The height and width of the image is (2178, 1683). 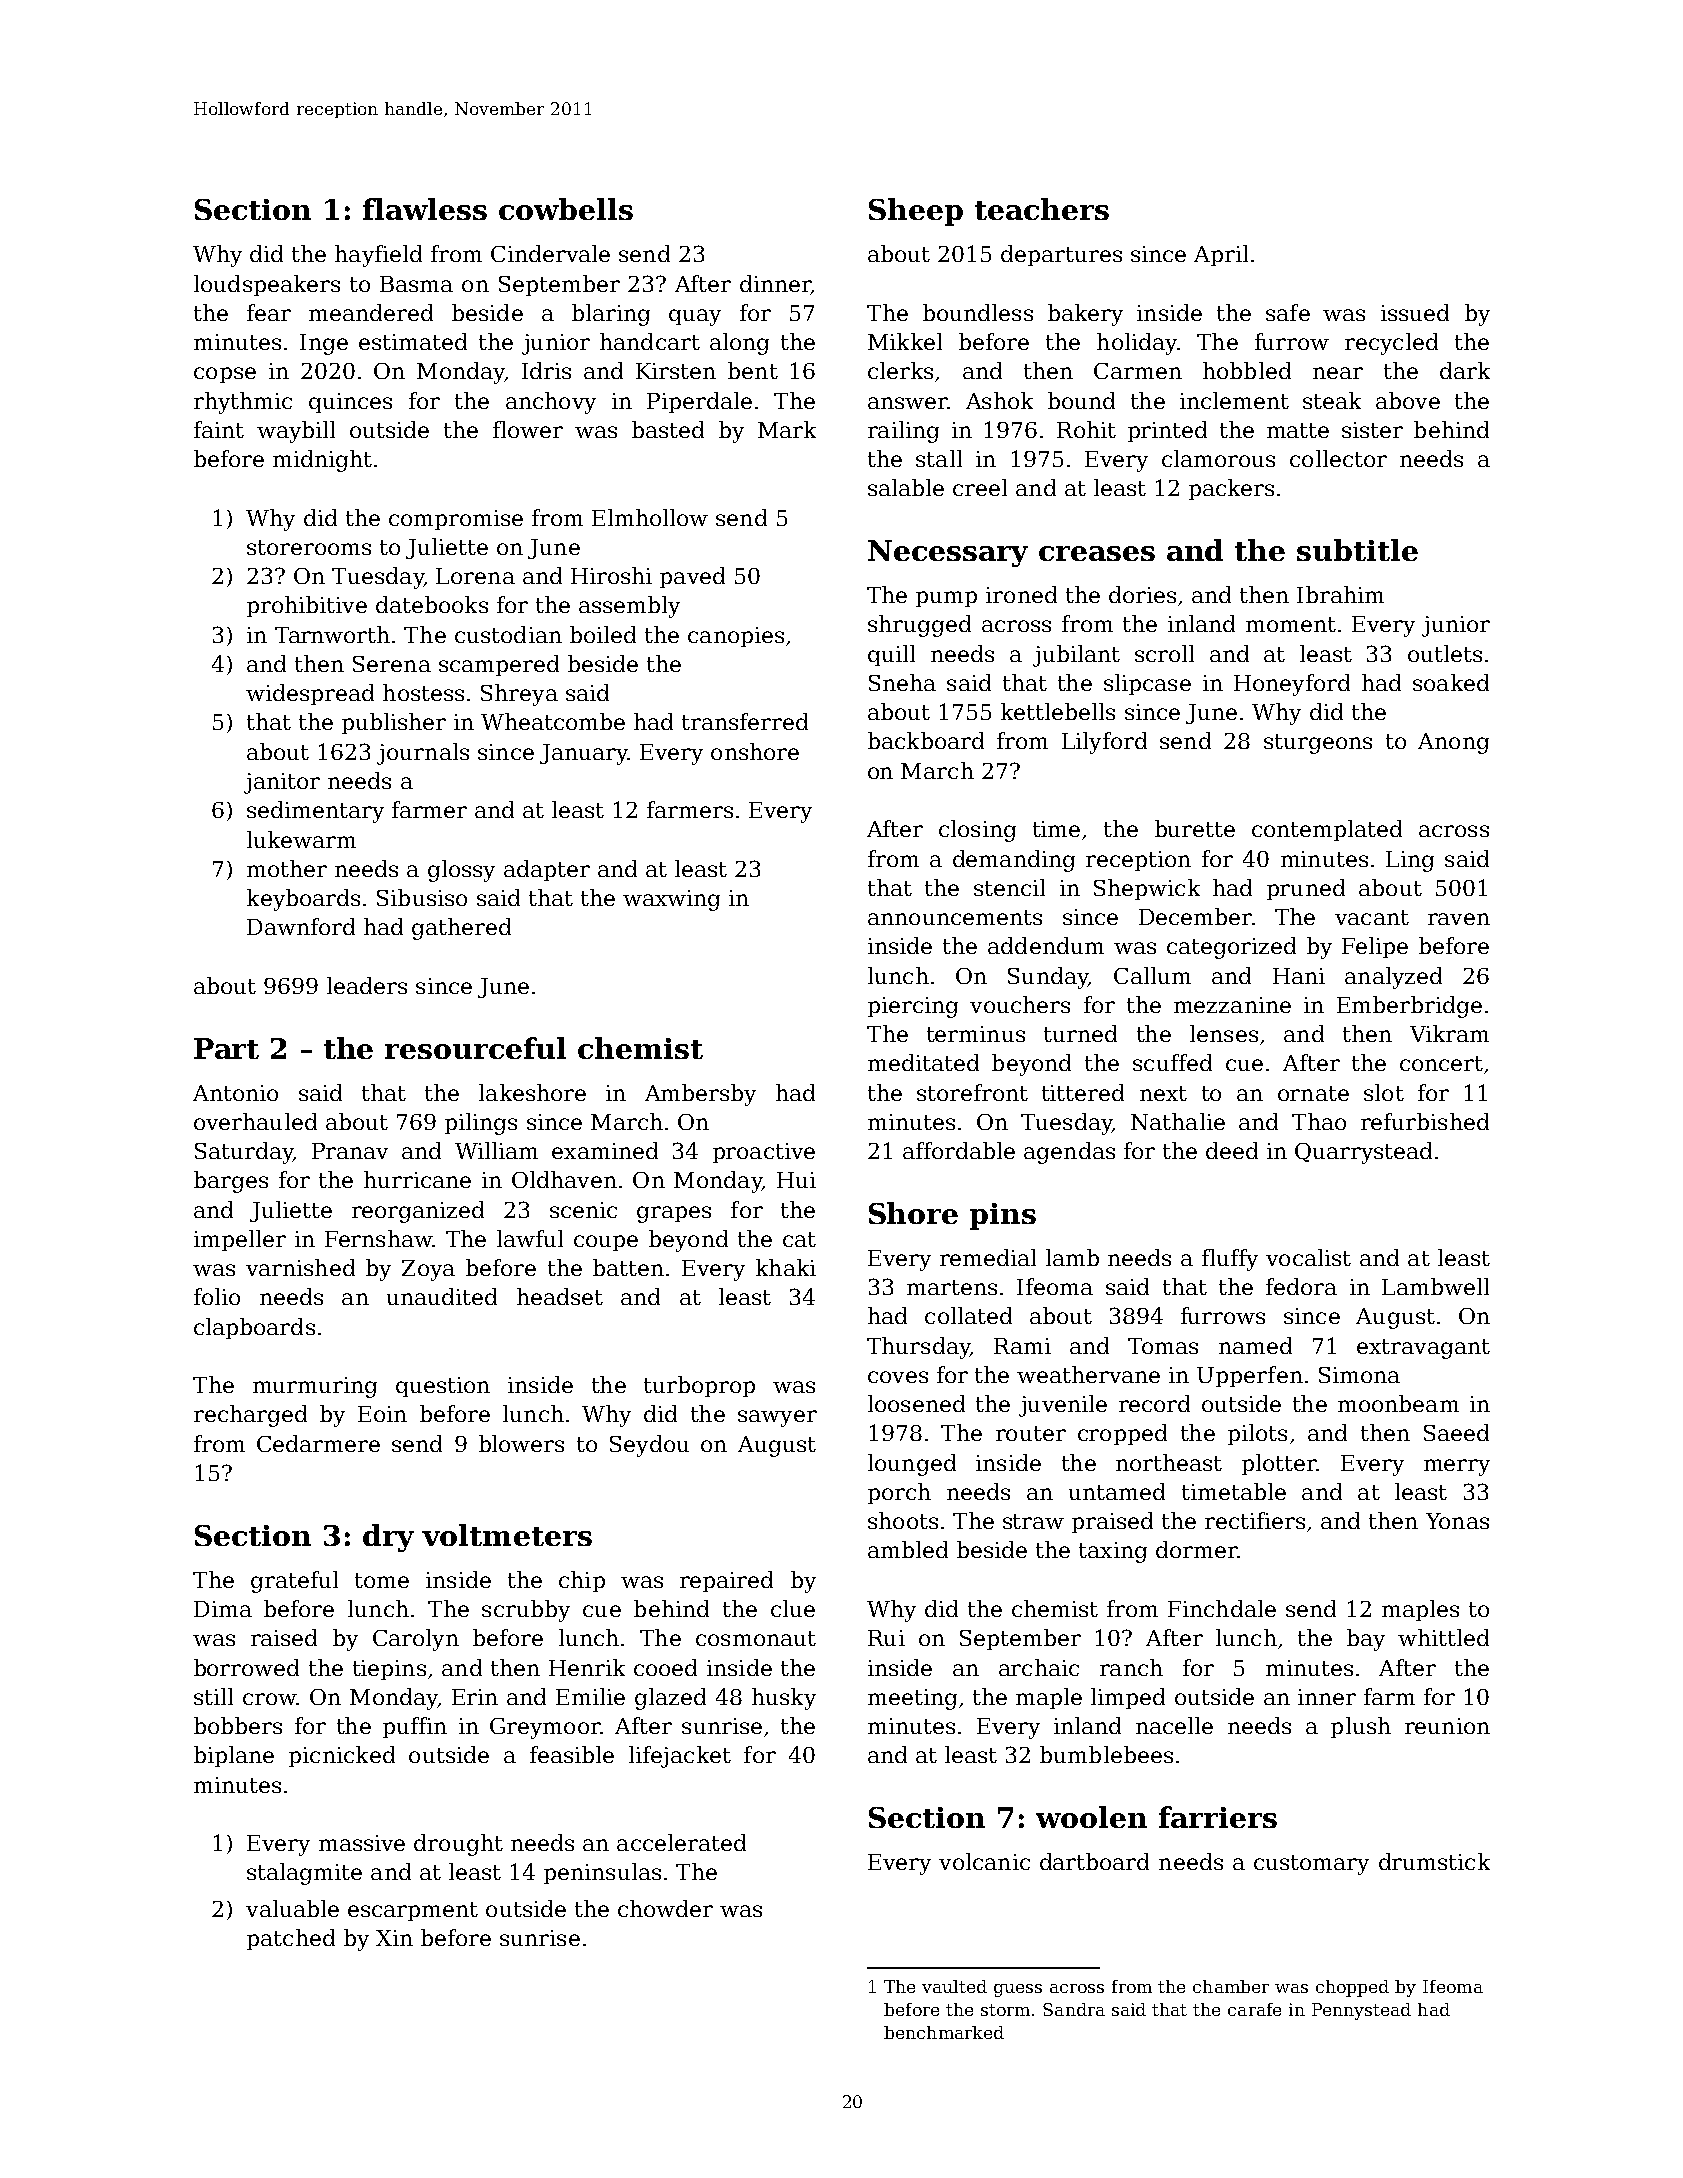 What do you see at coordinates (528, 429) in the image?
I see `flower` at bounding box center [528, 429].
